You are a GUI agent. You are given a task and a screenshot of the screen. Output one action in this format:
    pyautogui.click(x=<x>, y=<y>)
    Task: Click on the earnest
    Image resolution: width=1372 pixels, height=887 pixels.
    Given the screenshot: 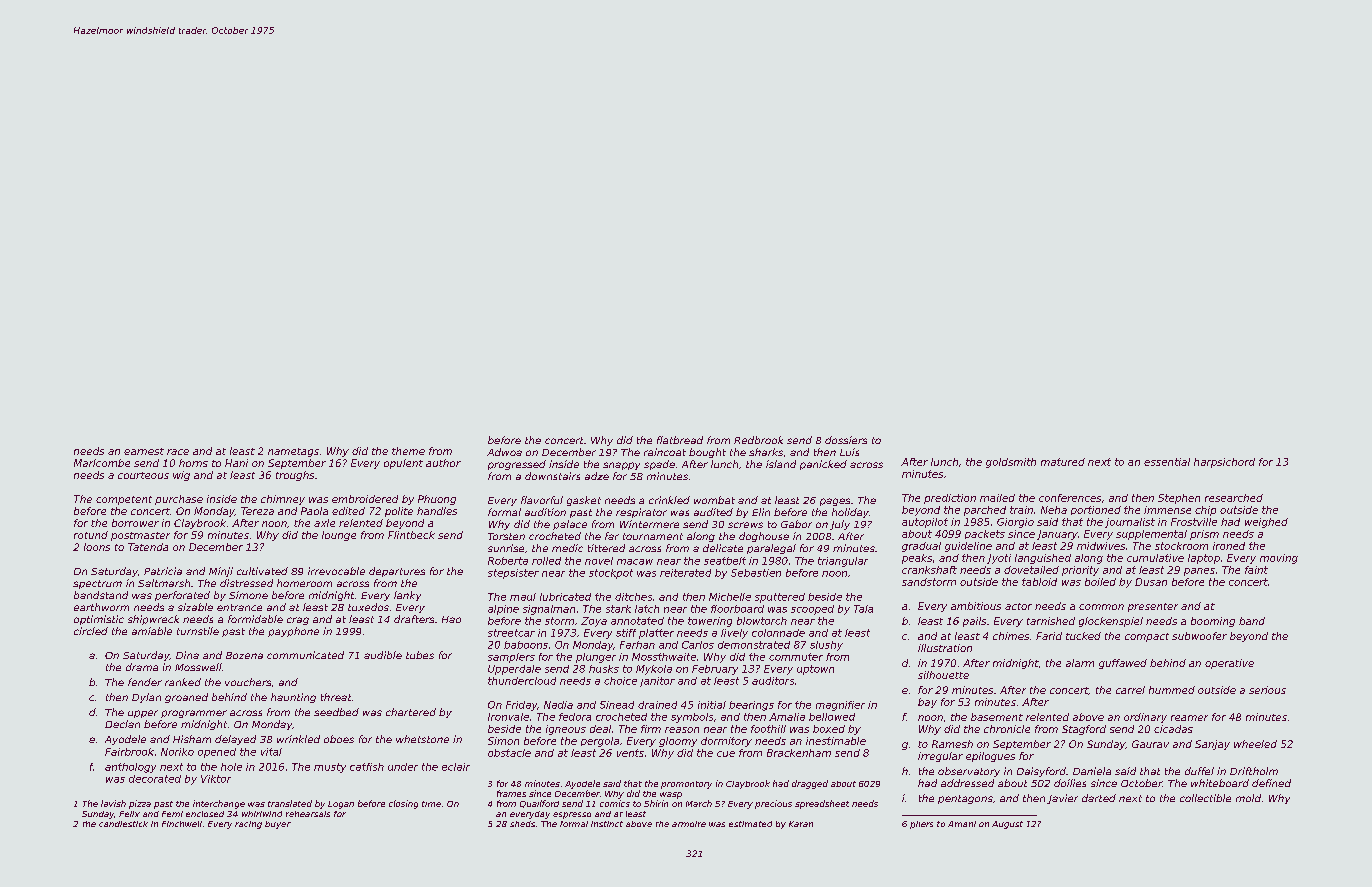 What is the action you would take?
    pyautogui.click(x=144, y=451)
